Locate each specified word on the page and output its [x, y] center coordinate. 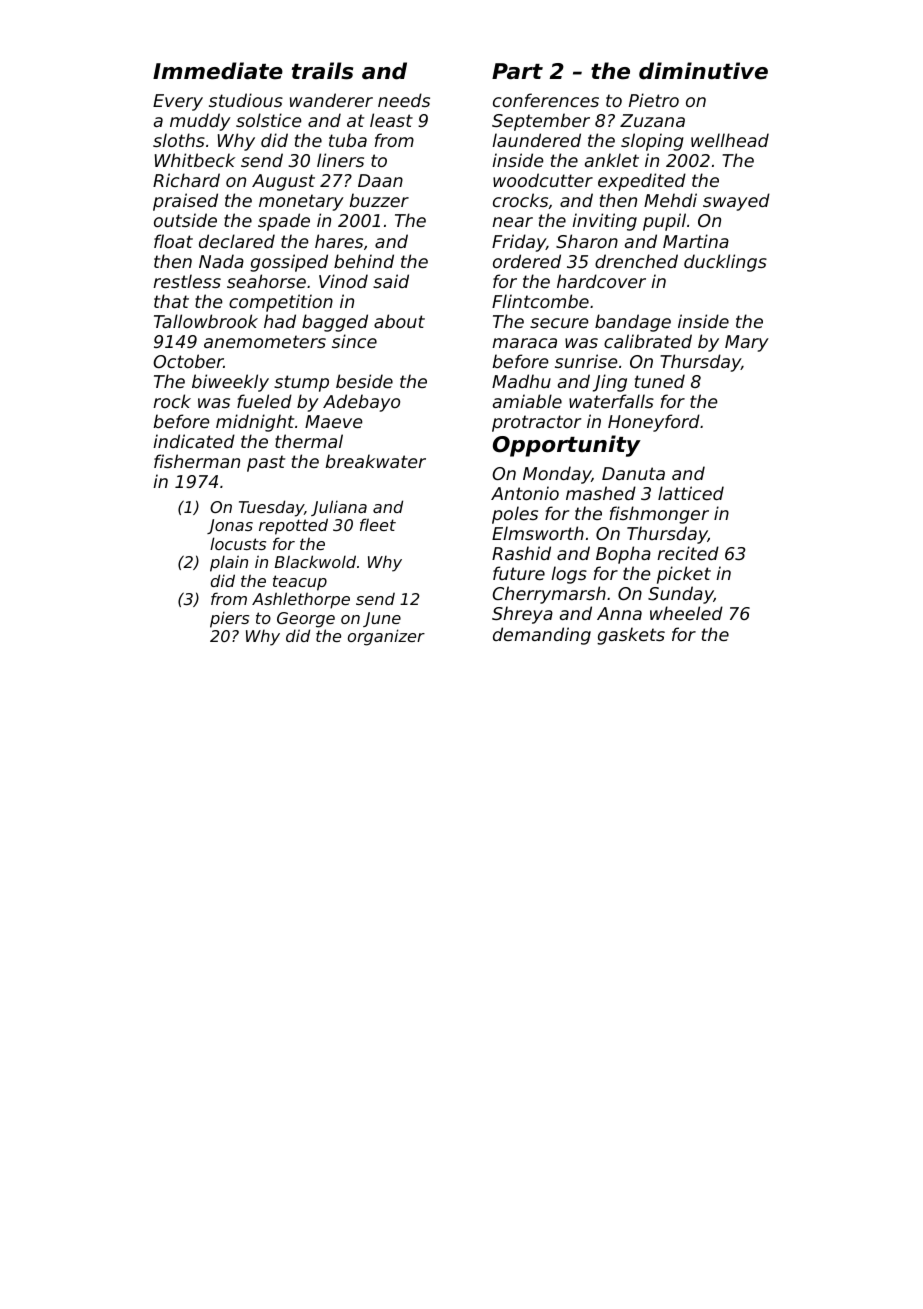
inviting [604, 222]
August [283, 182]
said [391, 281]
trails [322, 71]
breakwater [375, 461]
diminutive [703, 71]
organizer [386, 637]
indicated [194, 441]
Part [517, 71]
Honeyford [654, 423]
